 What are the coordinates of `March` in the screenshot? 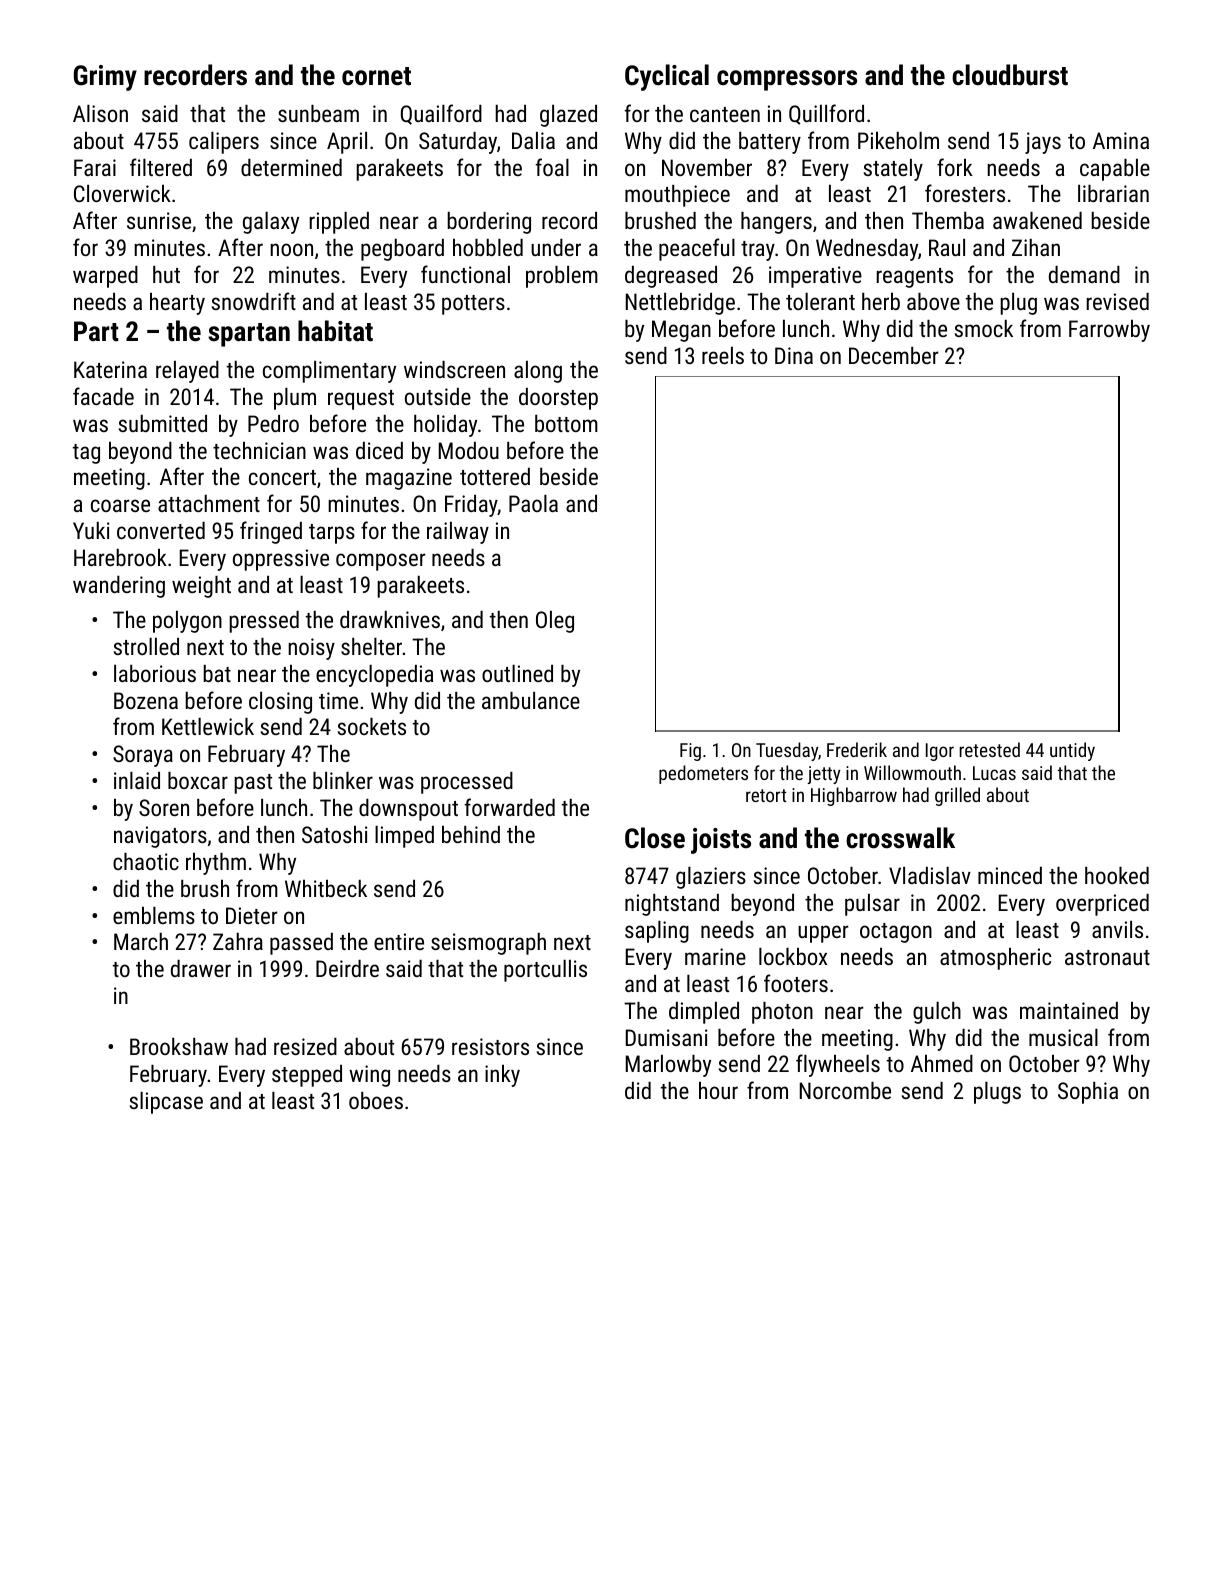 It's located at (141, 941).
